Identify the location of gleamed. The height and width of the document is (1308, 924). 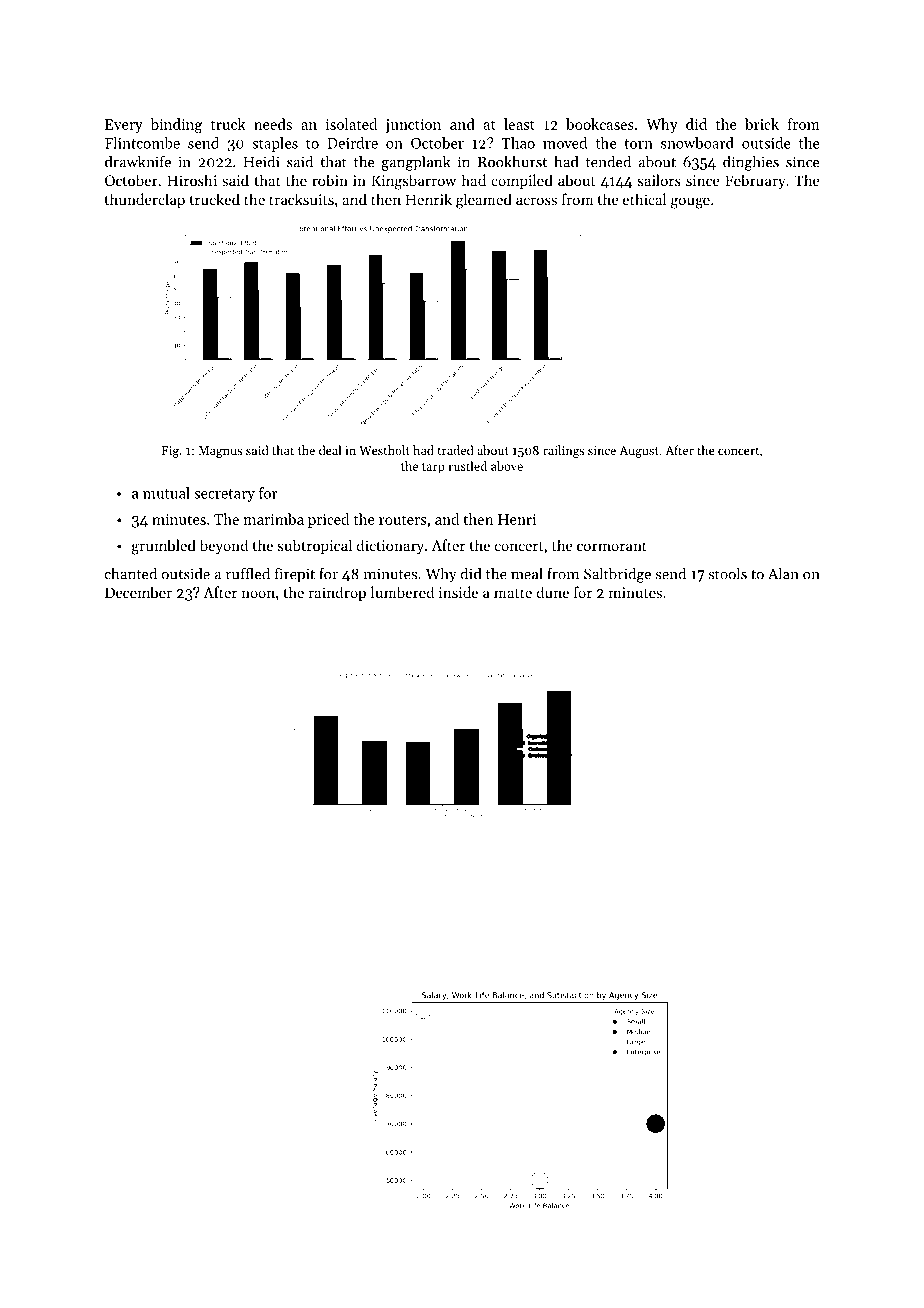
(484, 201).
